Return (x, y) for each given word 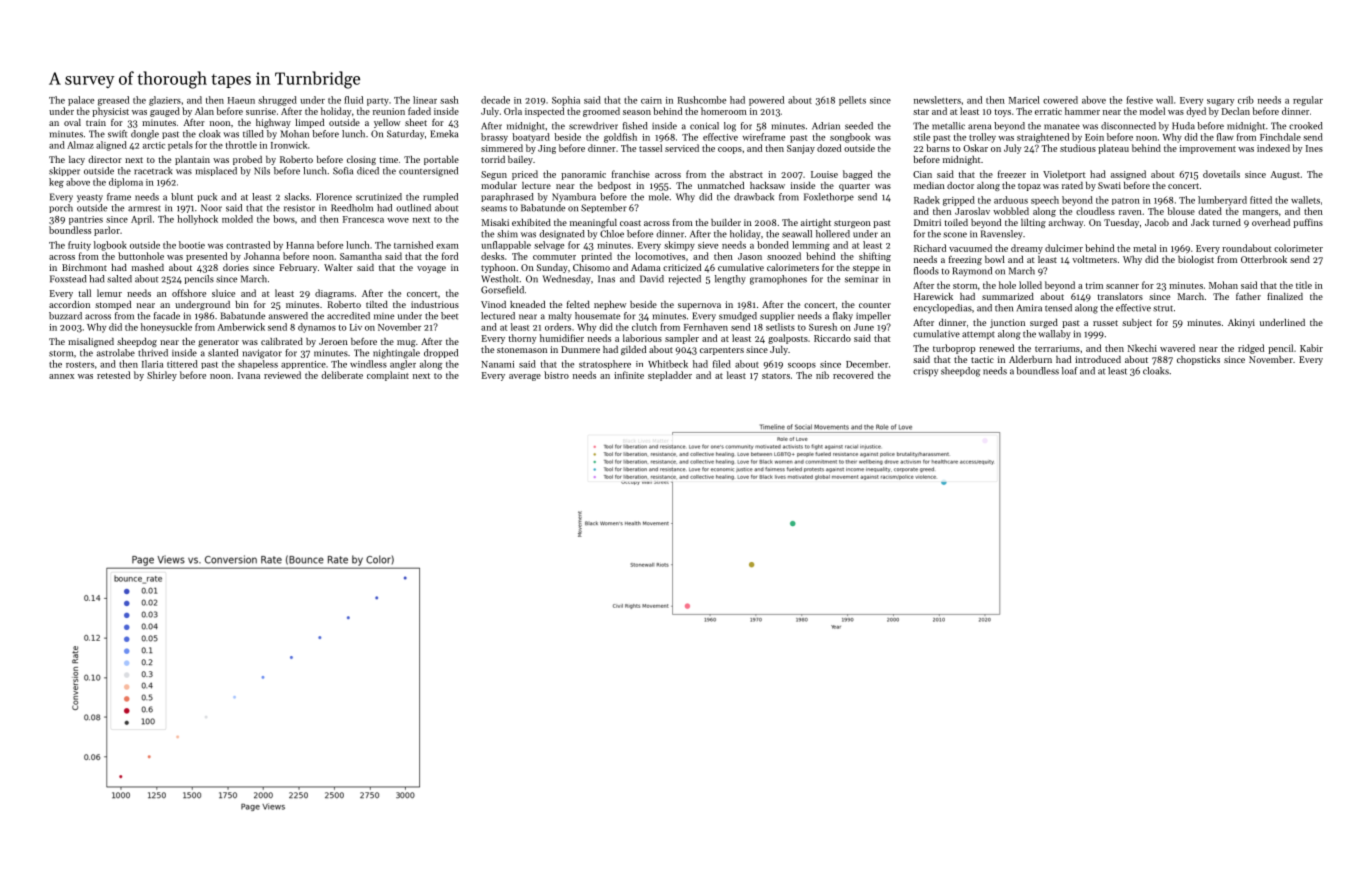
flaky (843, 317)
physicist (110, 112)
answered (288, 316)
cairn (651, 100)
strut (1163, 308)
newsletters (937, 100)
